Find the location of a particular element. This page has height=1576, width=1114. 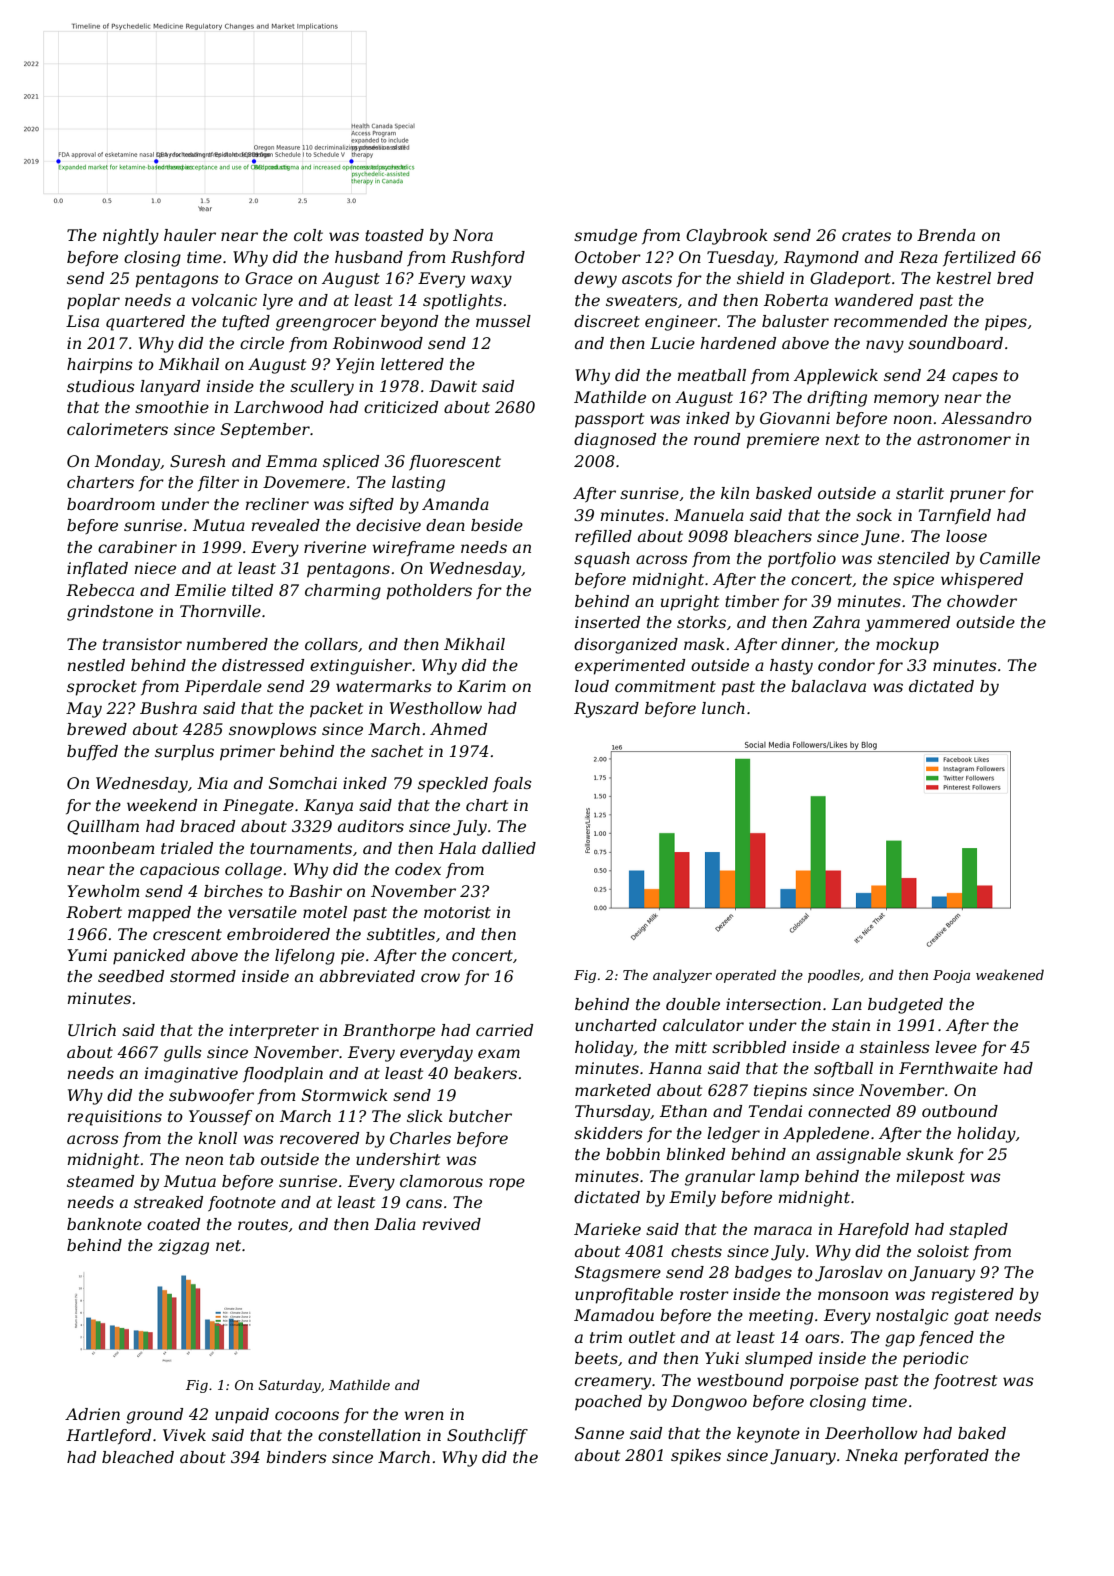

scribbled is located at coordinates (749, 1047).
